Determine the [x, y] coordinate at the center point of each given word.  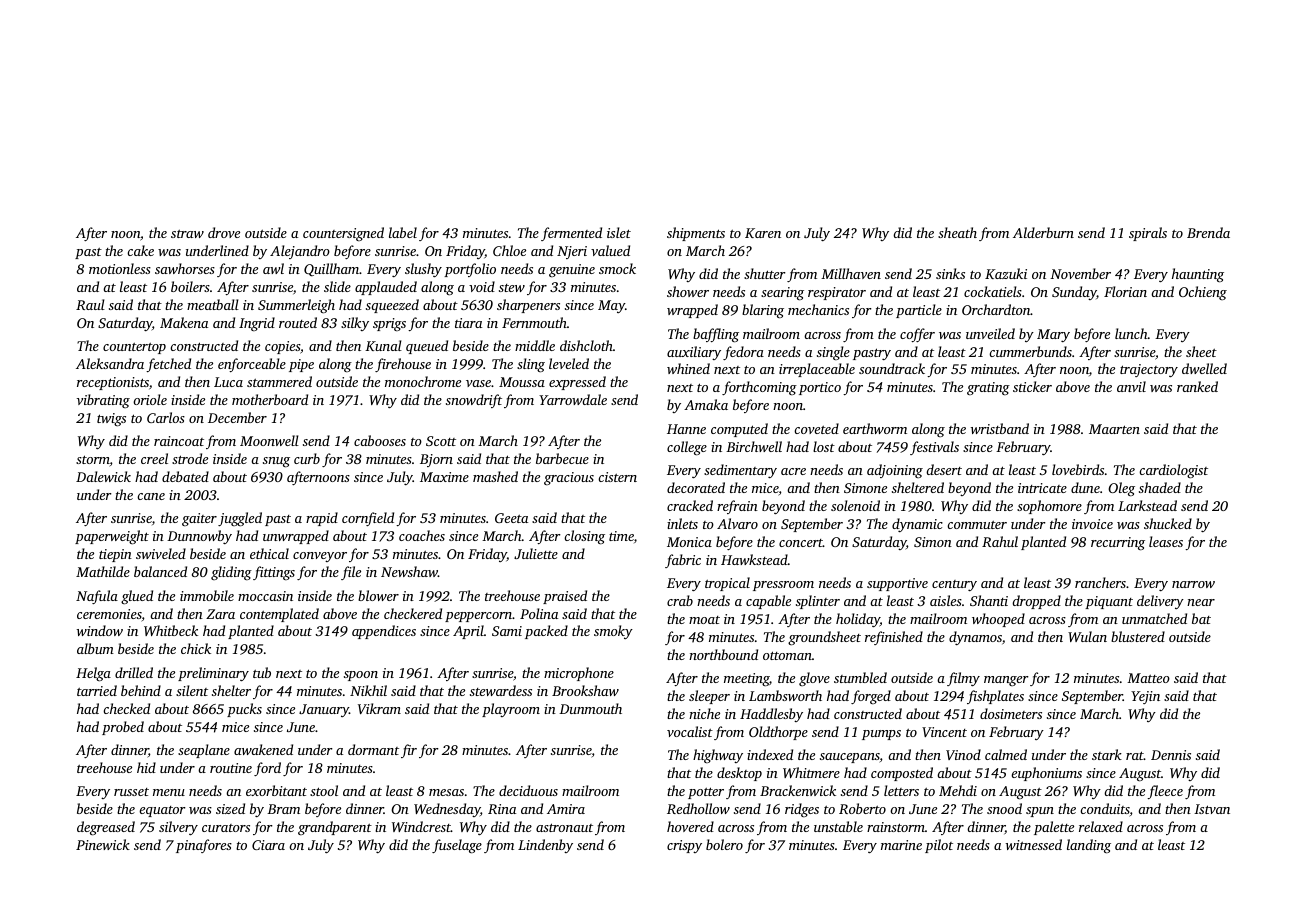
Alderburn [1043, 232]
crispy [684, 846]
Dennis [1171, 755]
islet [619, 232]
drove [224, 232]
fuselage [457, 846]
